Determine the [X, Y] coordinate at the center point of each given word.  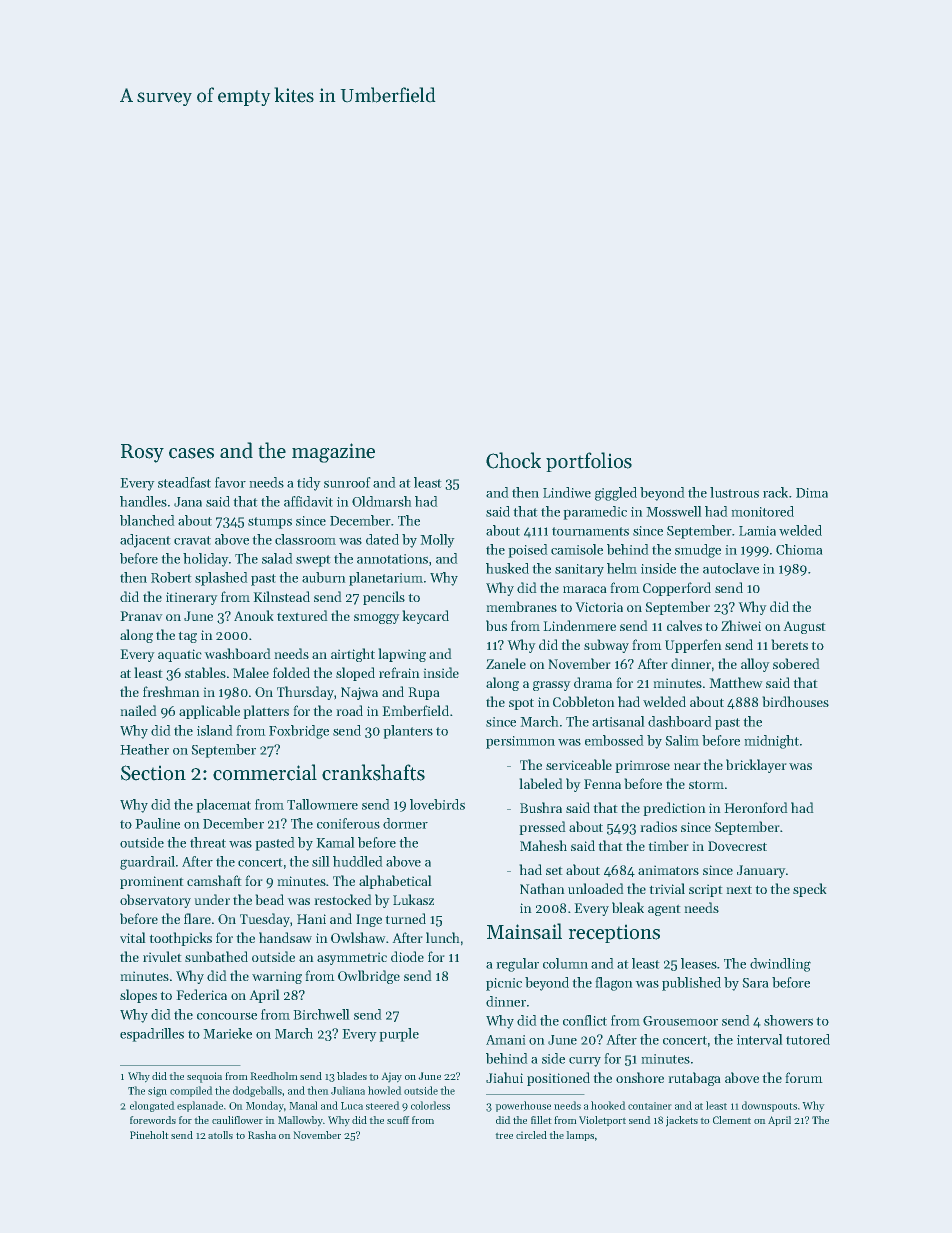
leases [699, 963]
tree [504, 1136]
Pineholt [149, 1135]
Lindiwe [567, 492]
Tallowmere [322, 804]
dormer [405, 823]
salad [277, 558]
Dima [812, 493]
